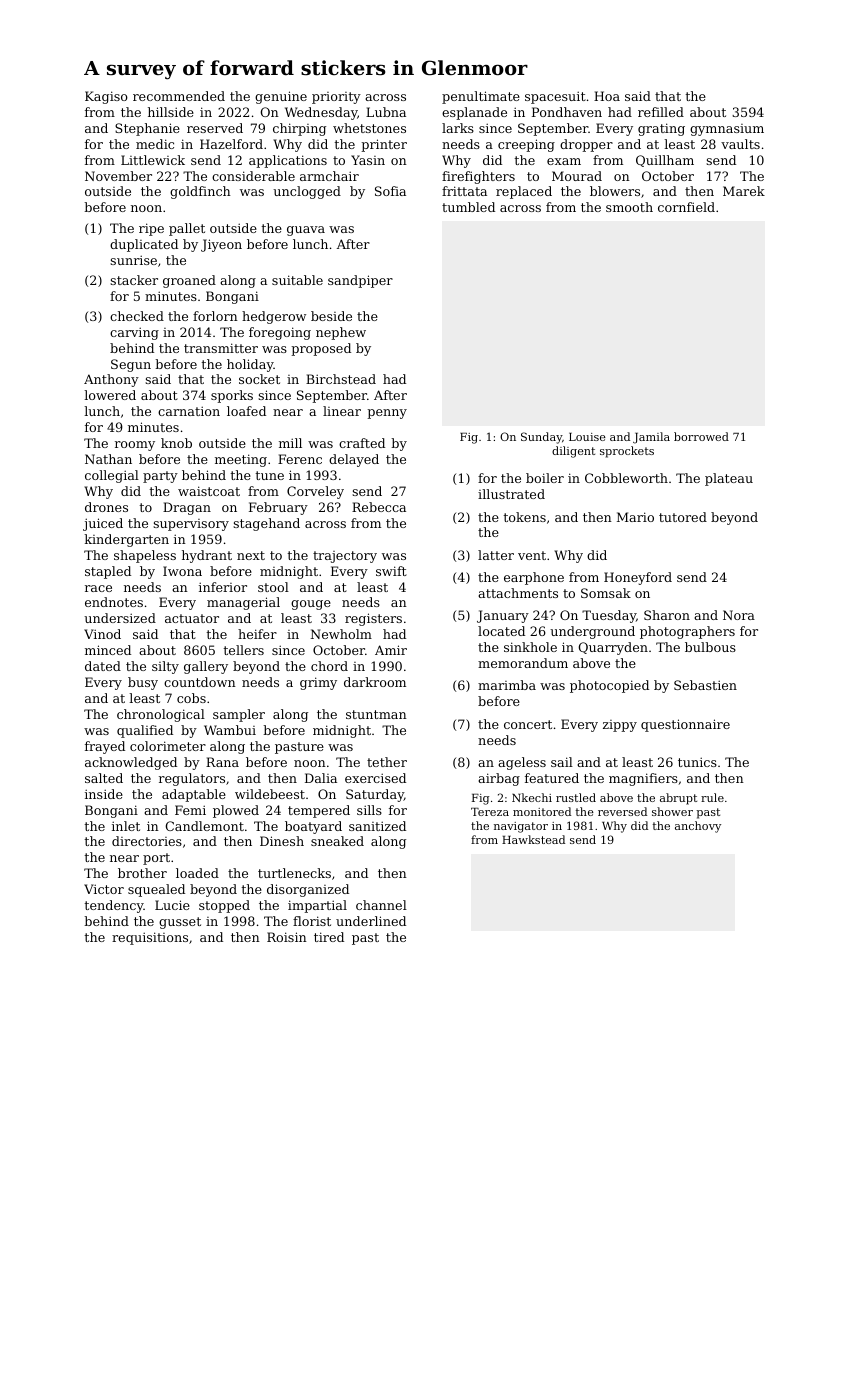 This screenshot has height=1400, width=849. What do you see at coordinates (126, 826) in the screenshot?
I see `inlet` at bounding box center [126, 826].
